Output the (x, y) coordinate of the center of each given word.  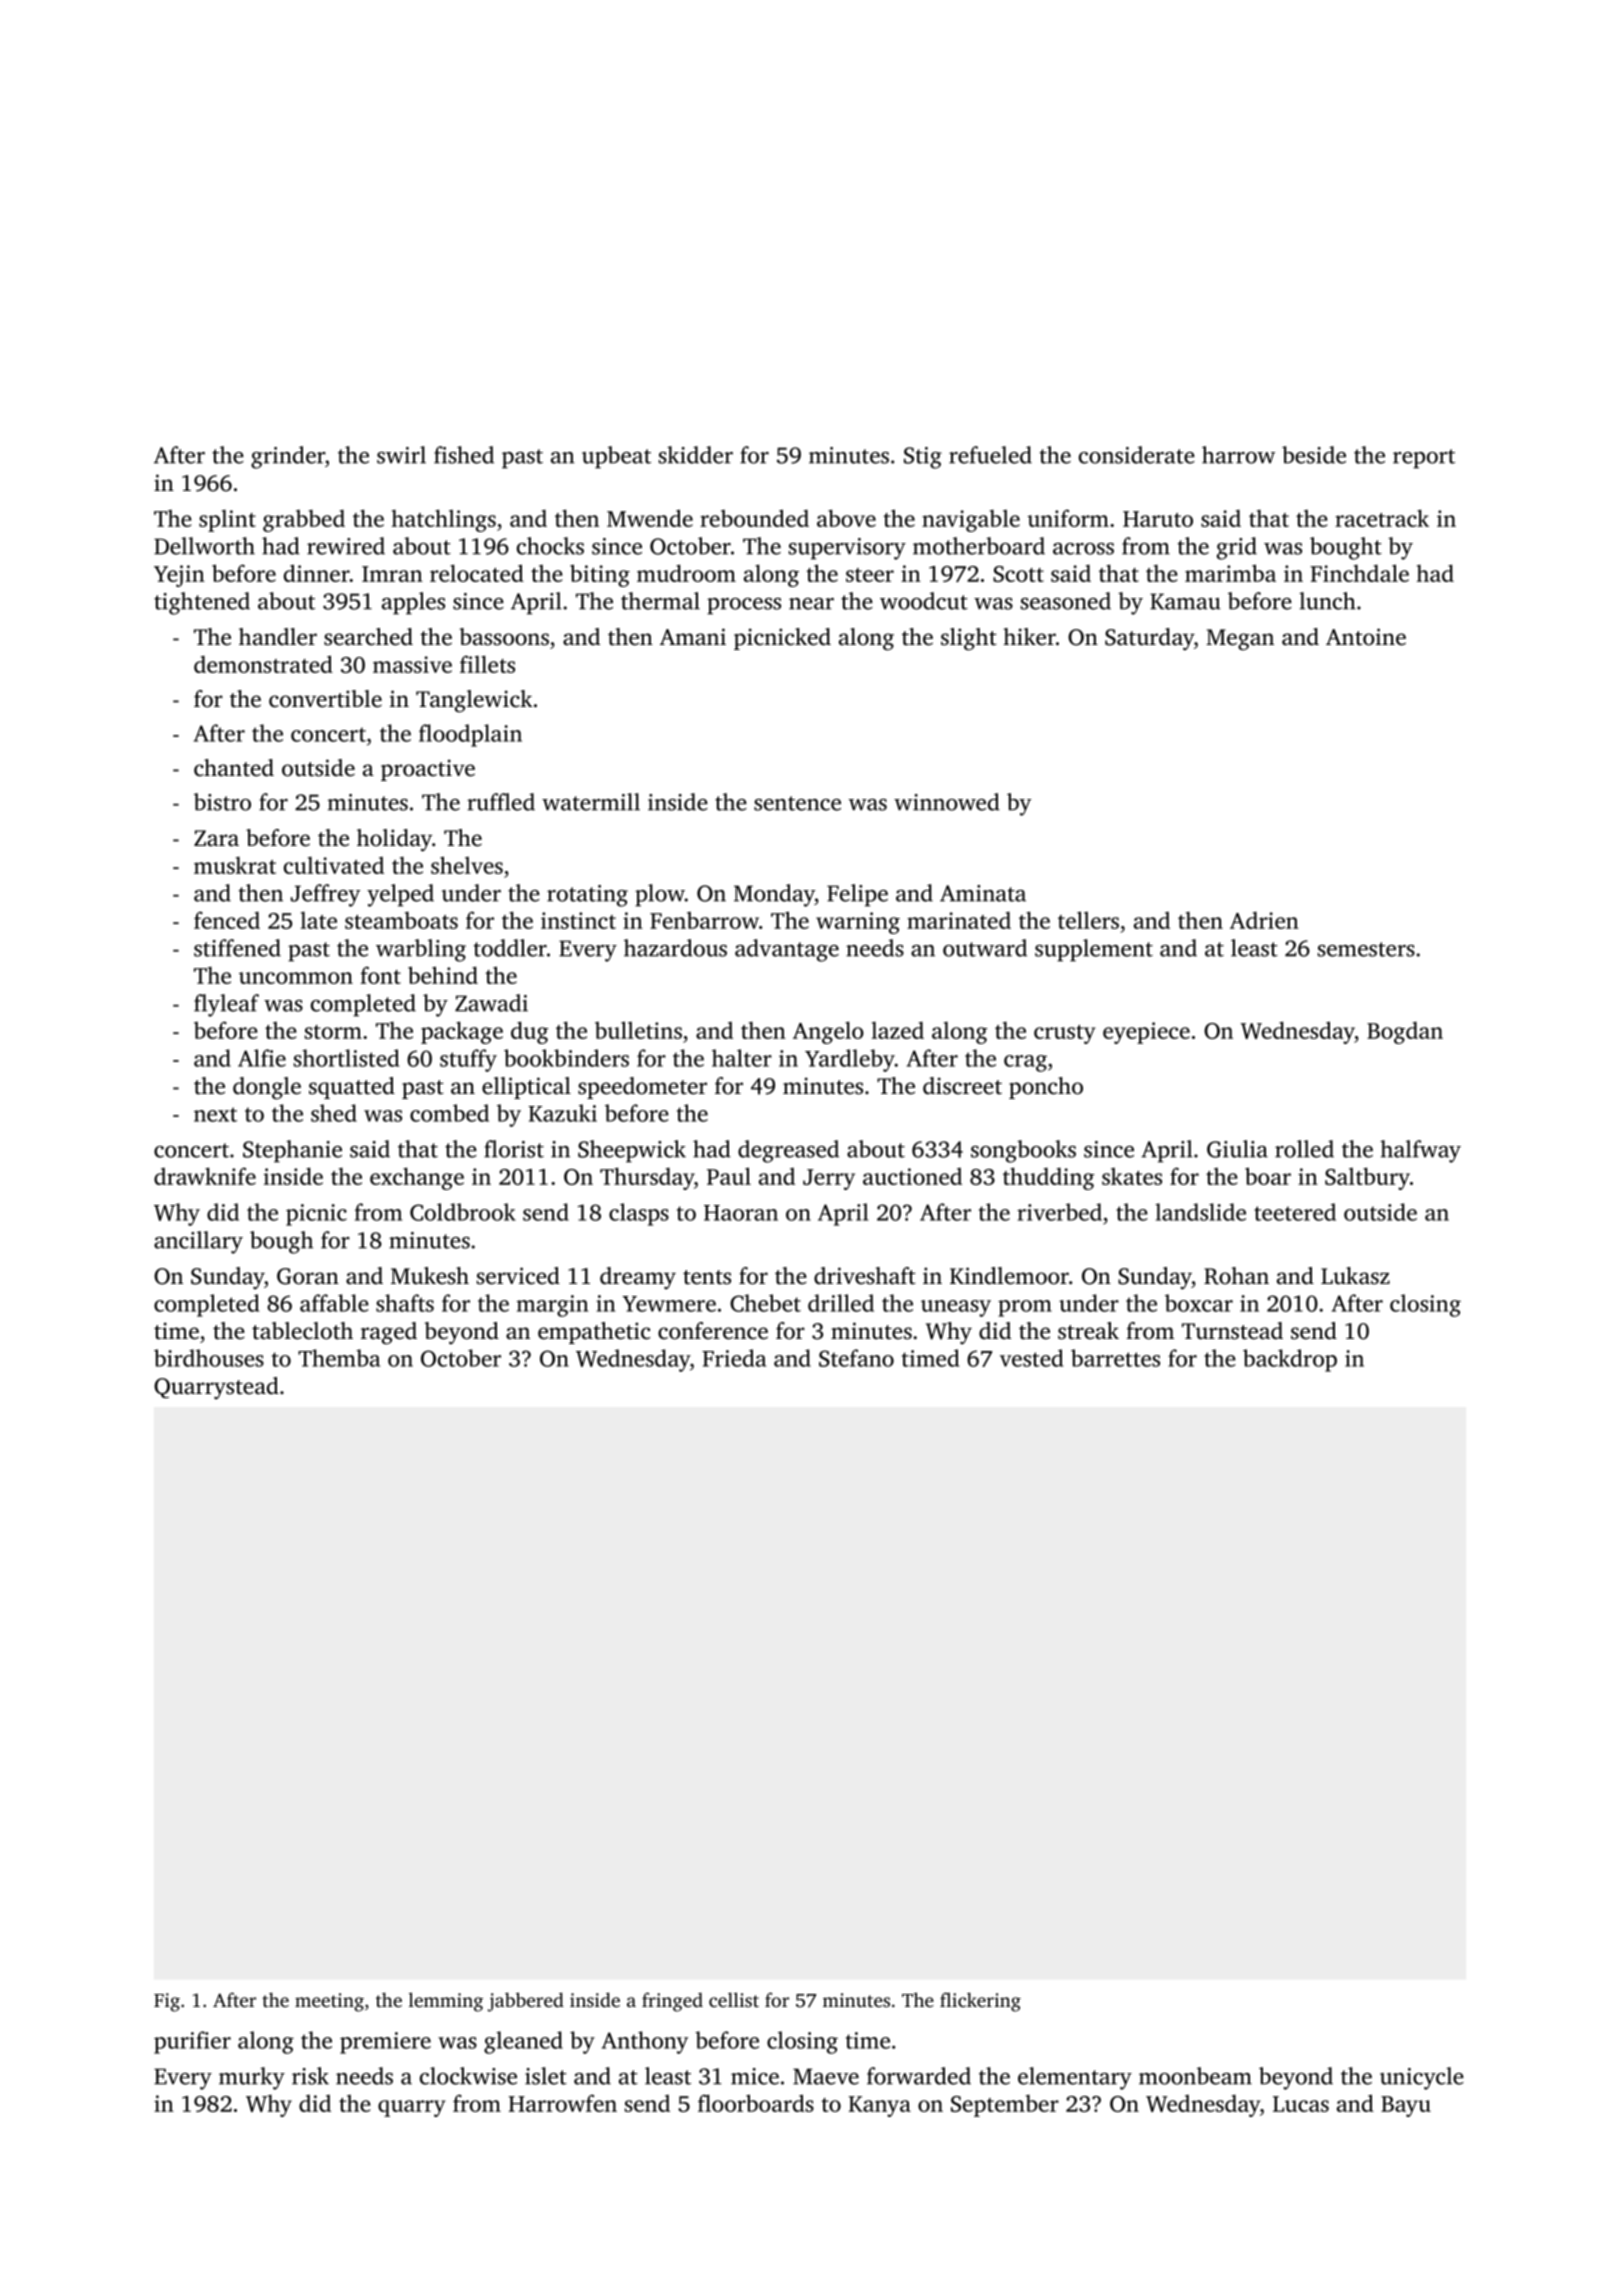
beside (1314, 455)
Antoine (1366, 637)
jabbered (526, 2002)
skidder (696, 455)
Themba (339, 1358)
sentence (797, 803)
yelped (400, 895)
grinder (288, 457)
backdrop (1290, 1360)
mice (755, 2076)
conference (713, 1331)
